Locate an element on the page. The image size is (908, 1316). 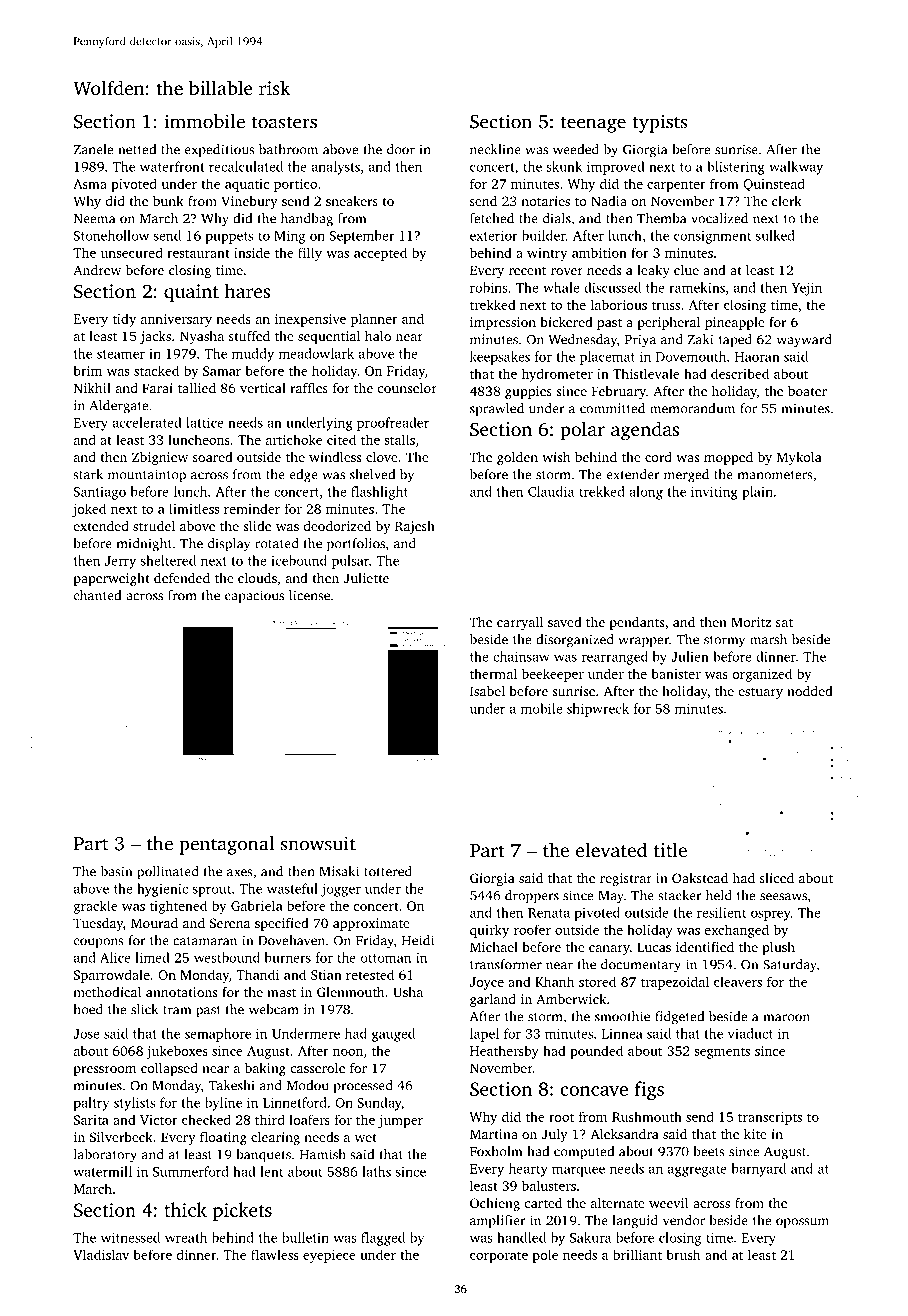
Andrew is located at coordinates (97, 270).
